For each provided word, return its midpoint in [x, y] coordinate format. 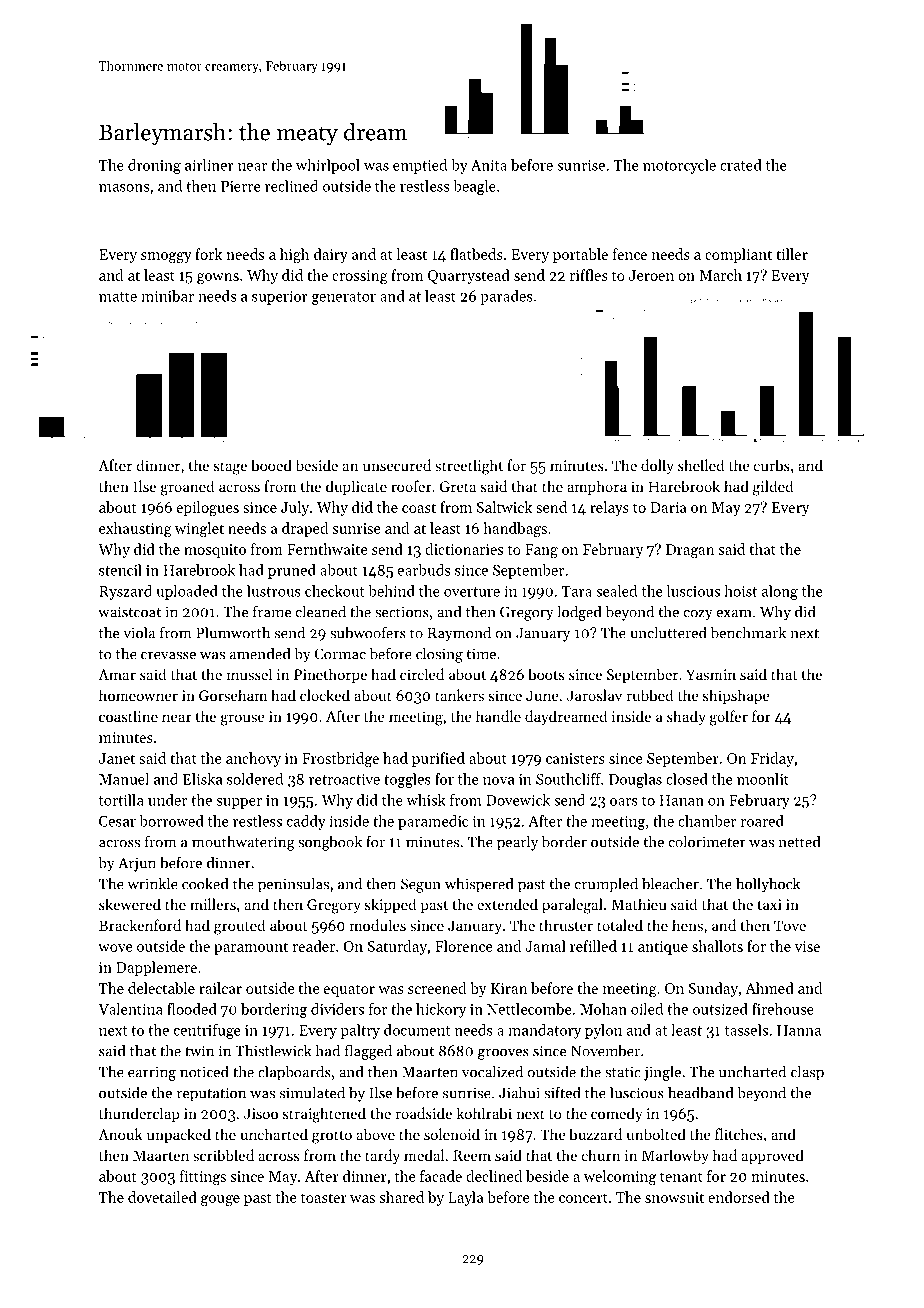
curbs [772, 465]
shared [402, 1197]
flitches [739, 1134]
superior [280, 298]
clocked [325, 695]
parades [506, 297]
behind [391, 591]
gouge [220, 1201]
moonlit [763, 779]
